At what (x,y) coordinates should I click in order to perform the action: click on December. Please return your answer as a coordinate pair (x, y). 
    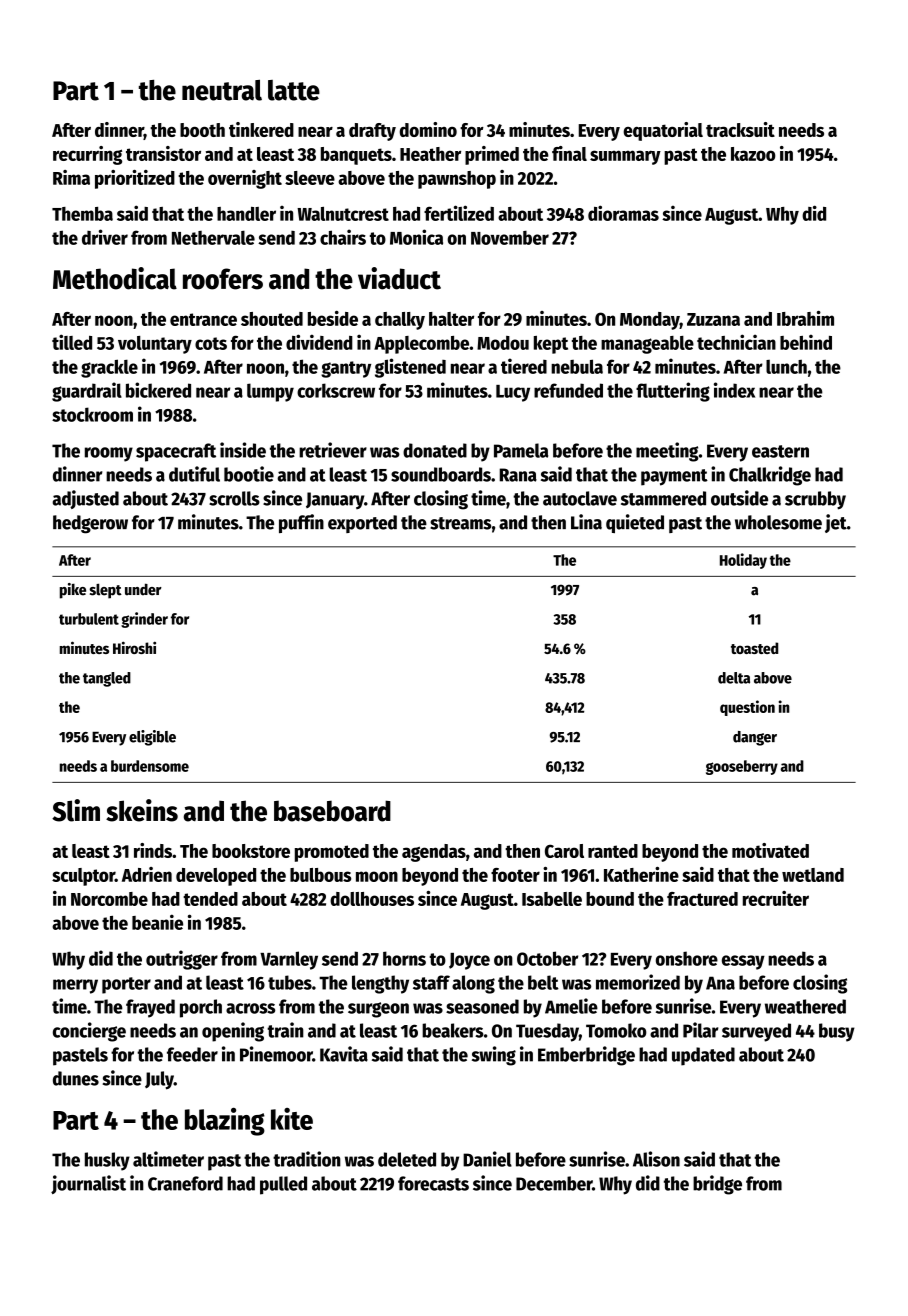
    Looking at the image, I should click on (554, 1183).
